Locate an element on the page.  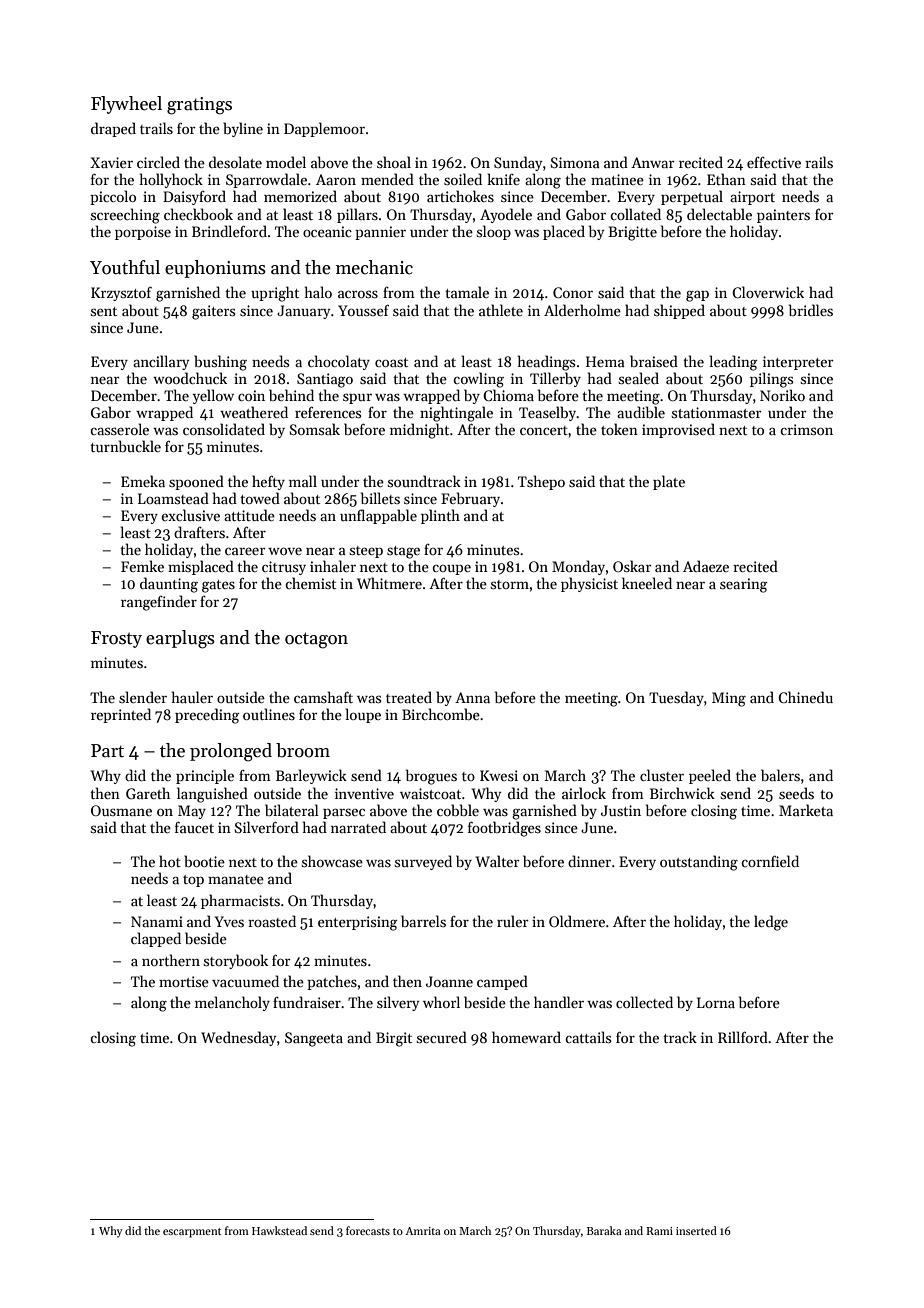
cattails is located at coordinates (588, 1037).
